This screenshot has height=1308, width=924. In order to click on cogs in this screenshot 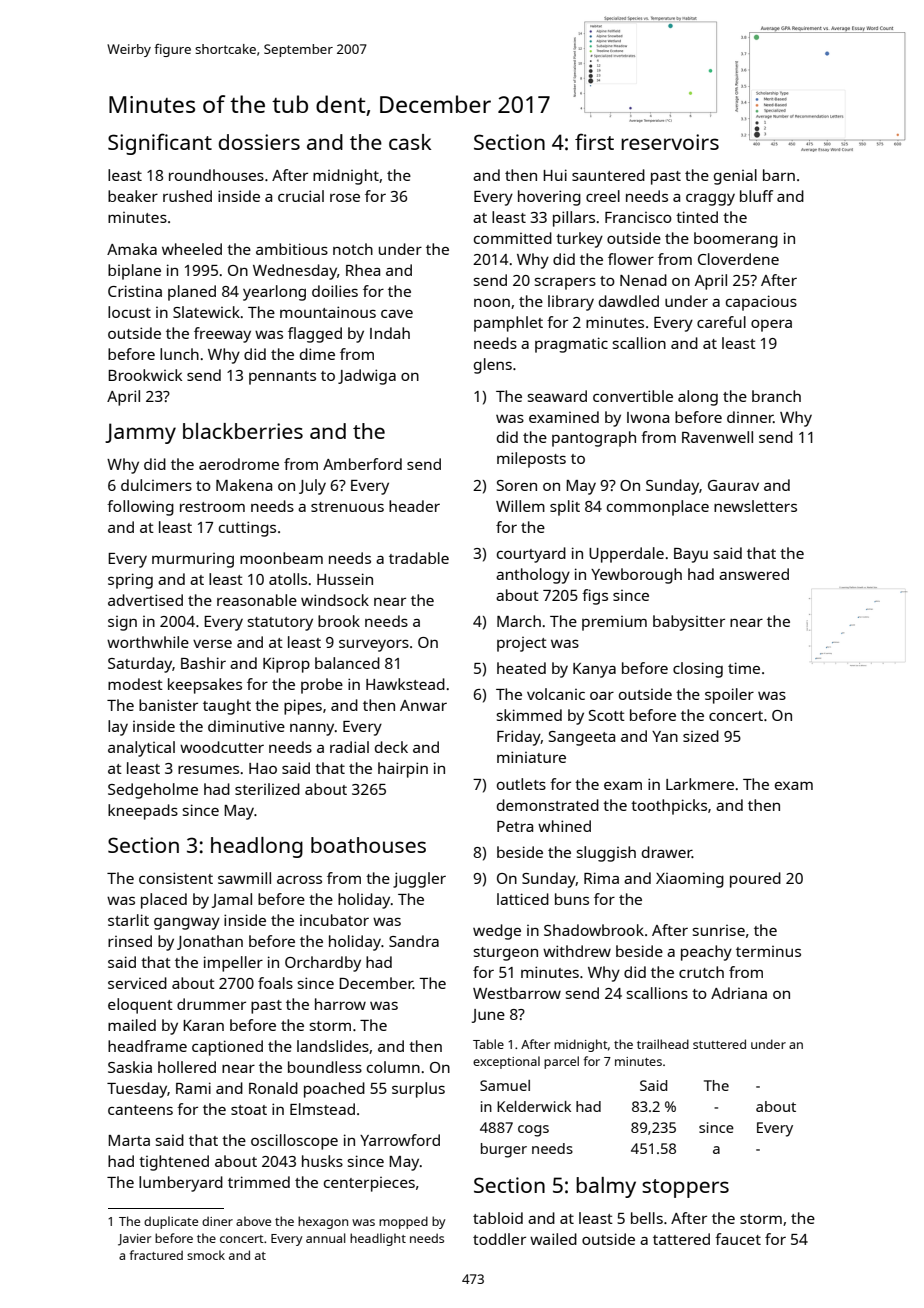, I will do `click(533, 1131)`.
